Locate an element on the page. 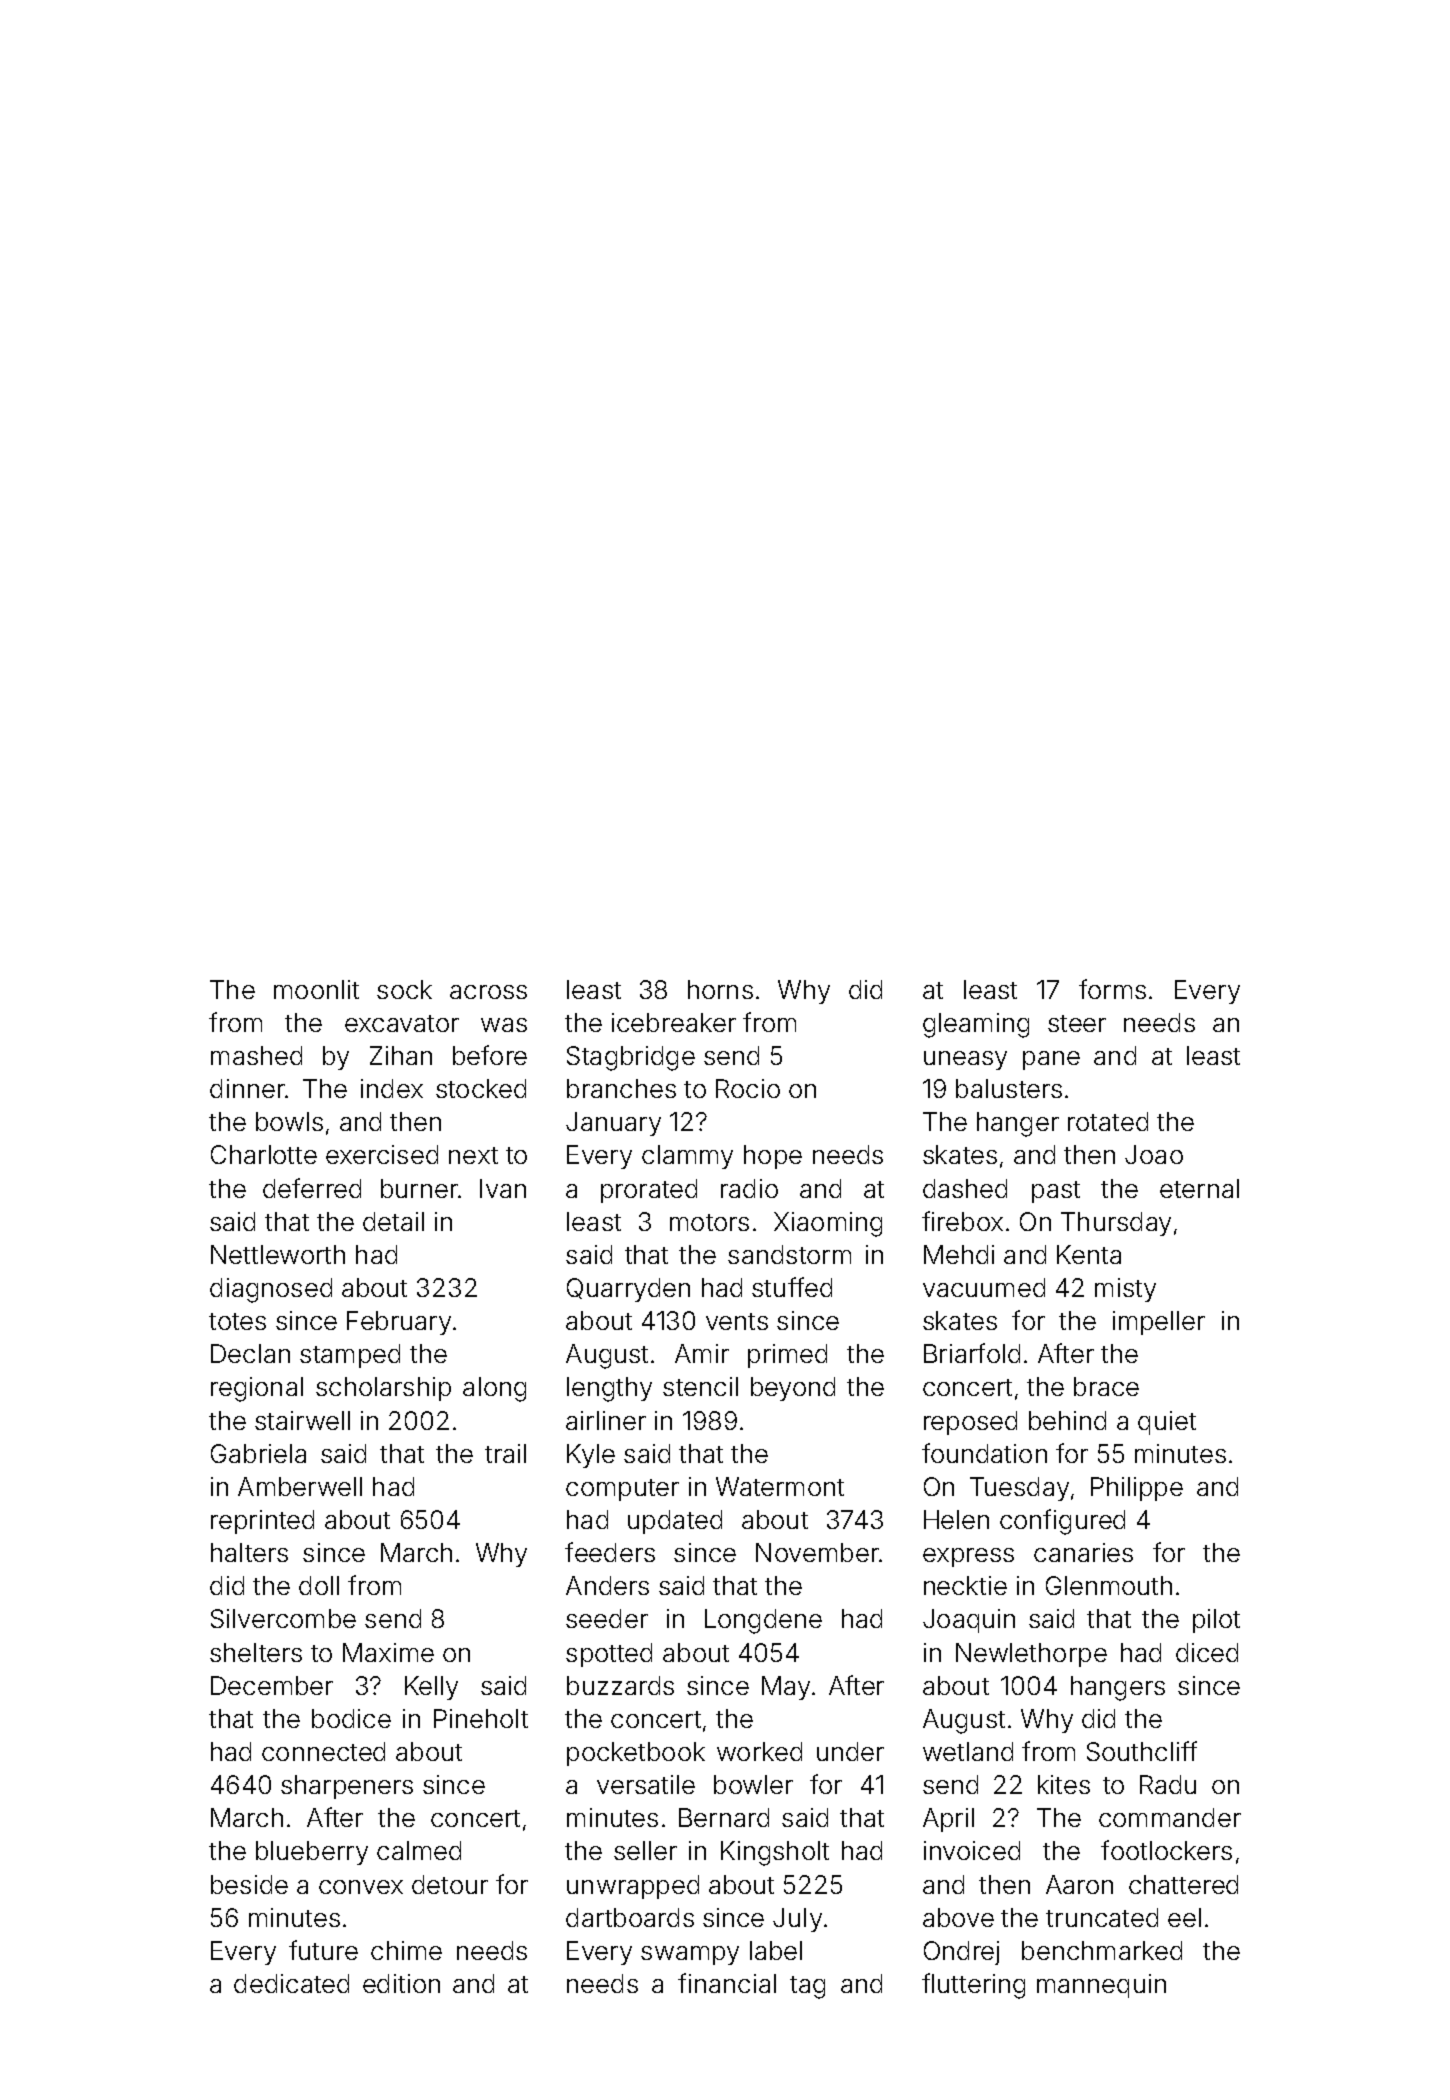 The height and width of the page is (2100, 1450). excavator is located at coordinates (402, 1023).
